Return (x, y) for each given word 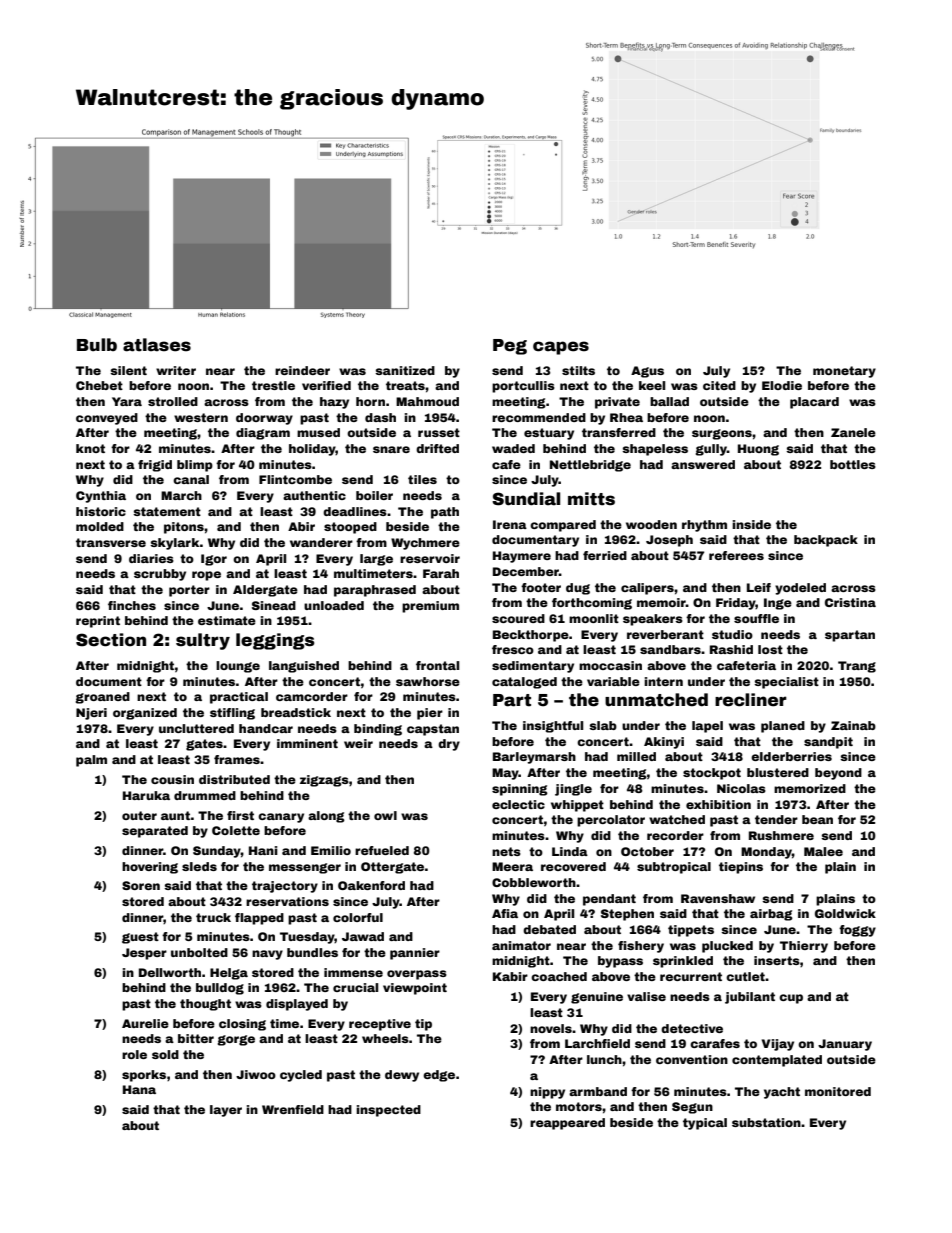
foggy (857, 931)
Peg (510, 347)
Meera (512, 866)
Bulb (97, 344)
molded (100, 526)
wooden (651, 524)
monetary (844, 372)
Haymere (522, 557)
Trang (857, 667)
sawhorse (428, 681)
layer (226, 1111)
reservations (287, 901)
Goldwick (845, 913)
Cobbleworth (534, 882)
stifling (232, 714)
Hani (263, 850)
